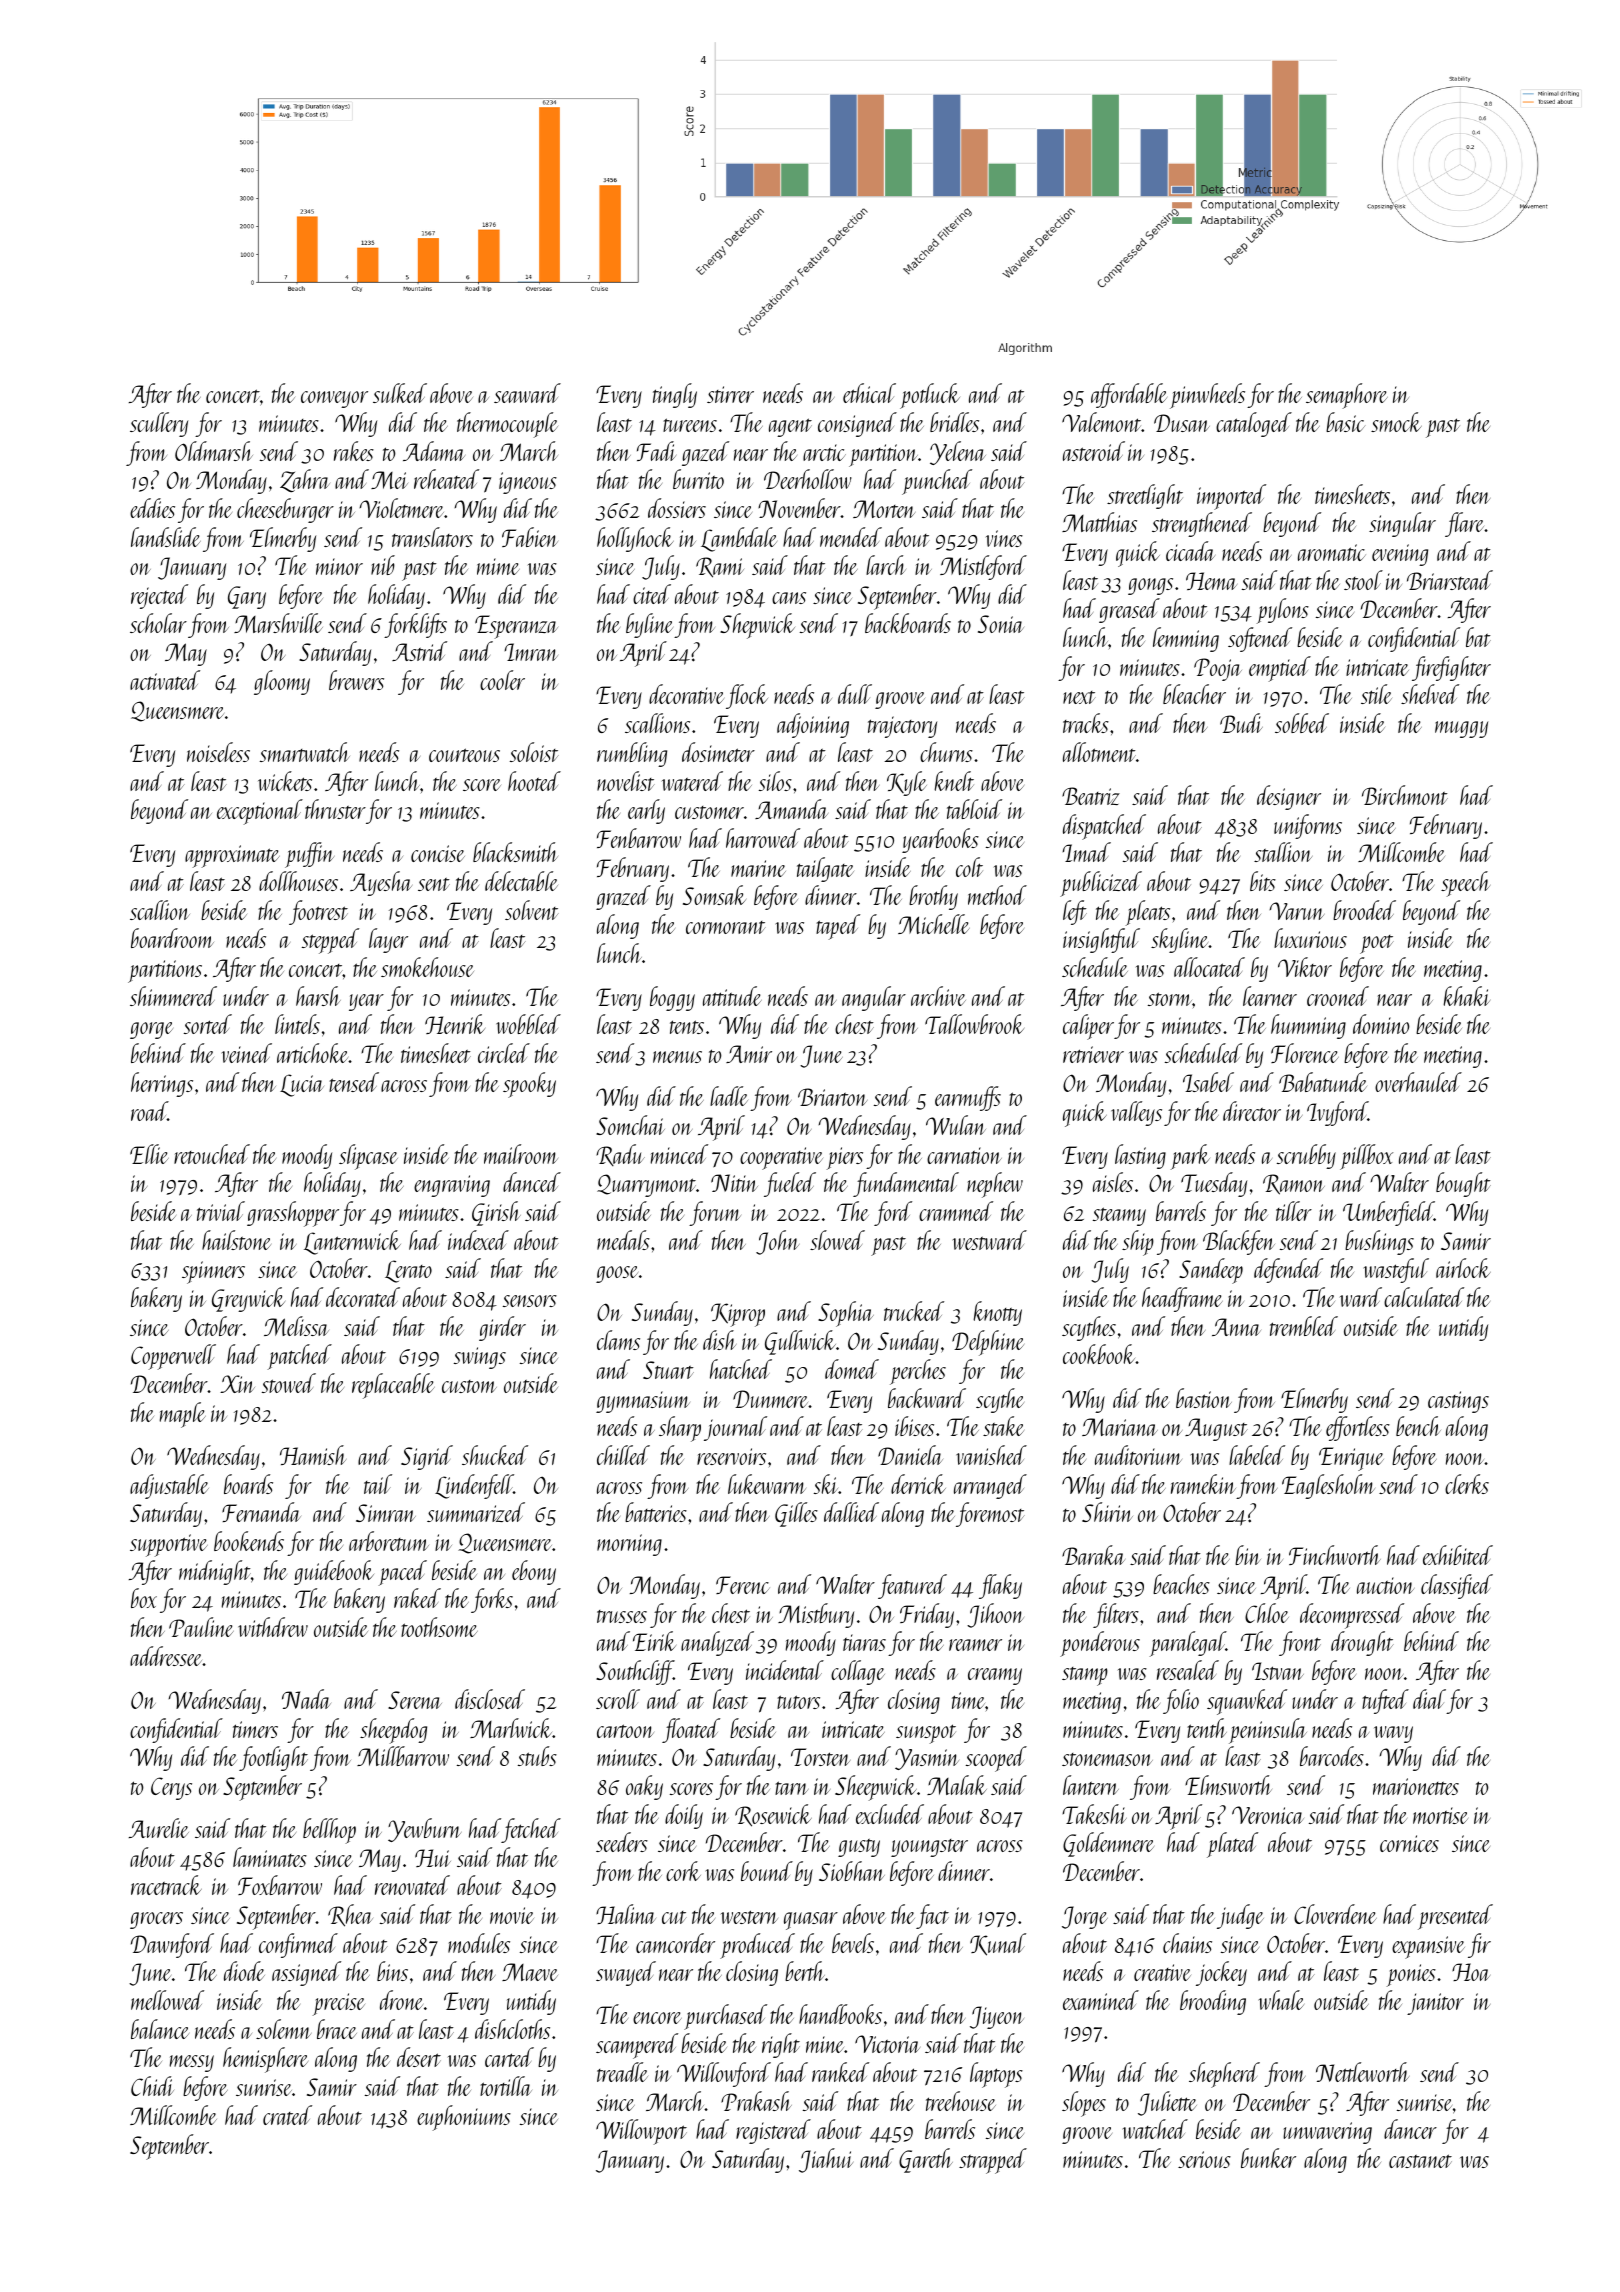  I want to click on Mistbury, so click(816, 1615).
